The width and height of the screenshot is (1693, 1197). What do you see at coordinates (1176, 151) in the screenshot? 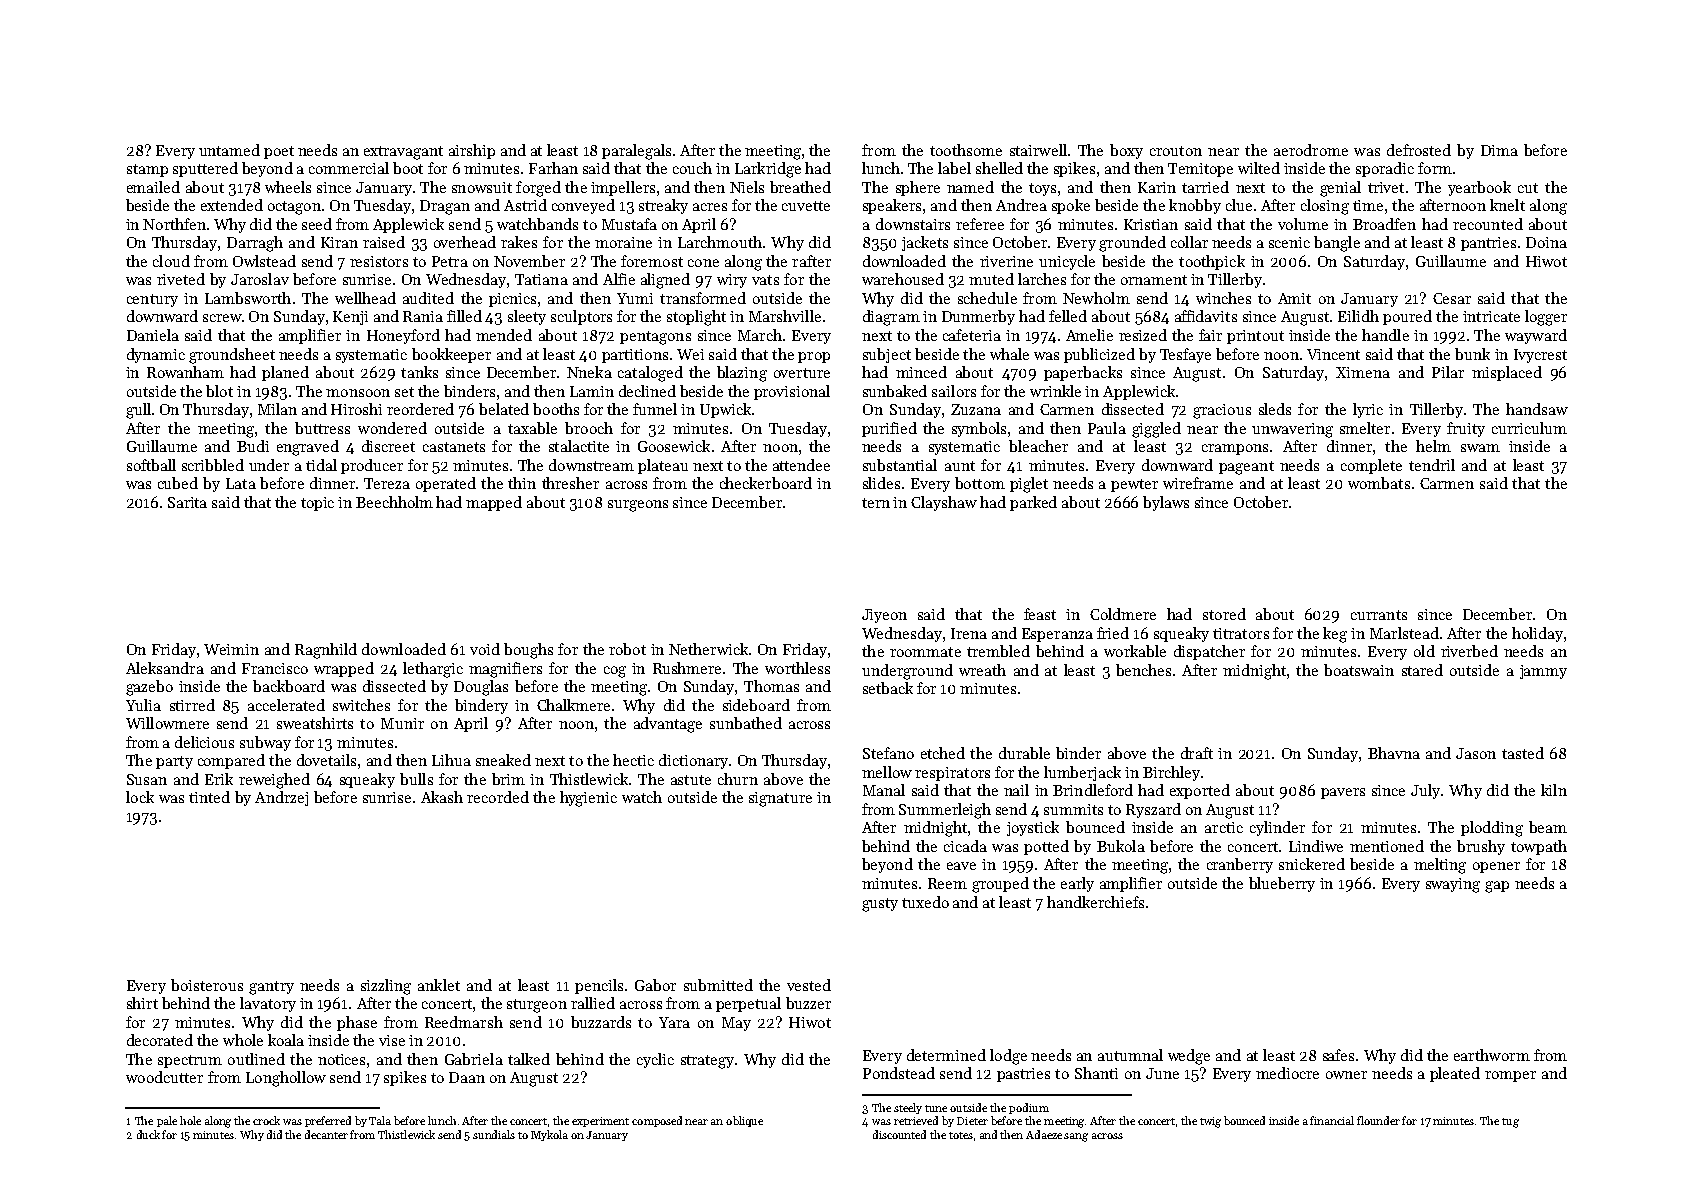
I see `crouton` at bounding box center [1176, 151].
